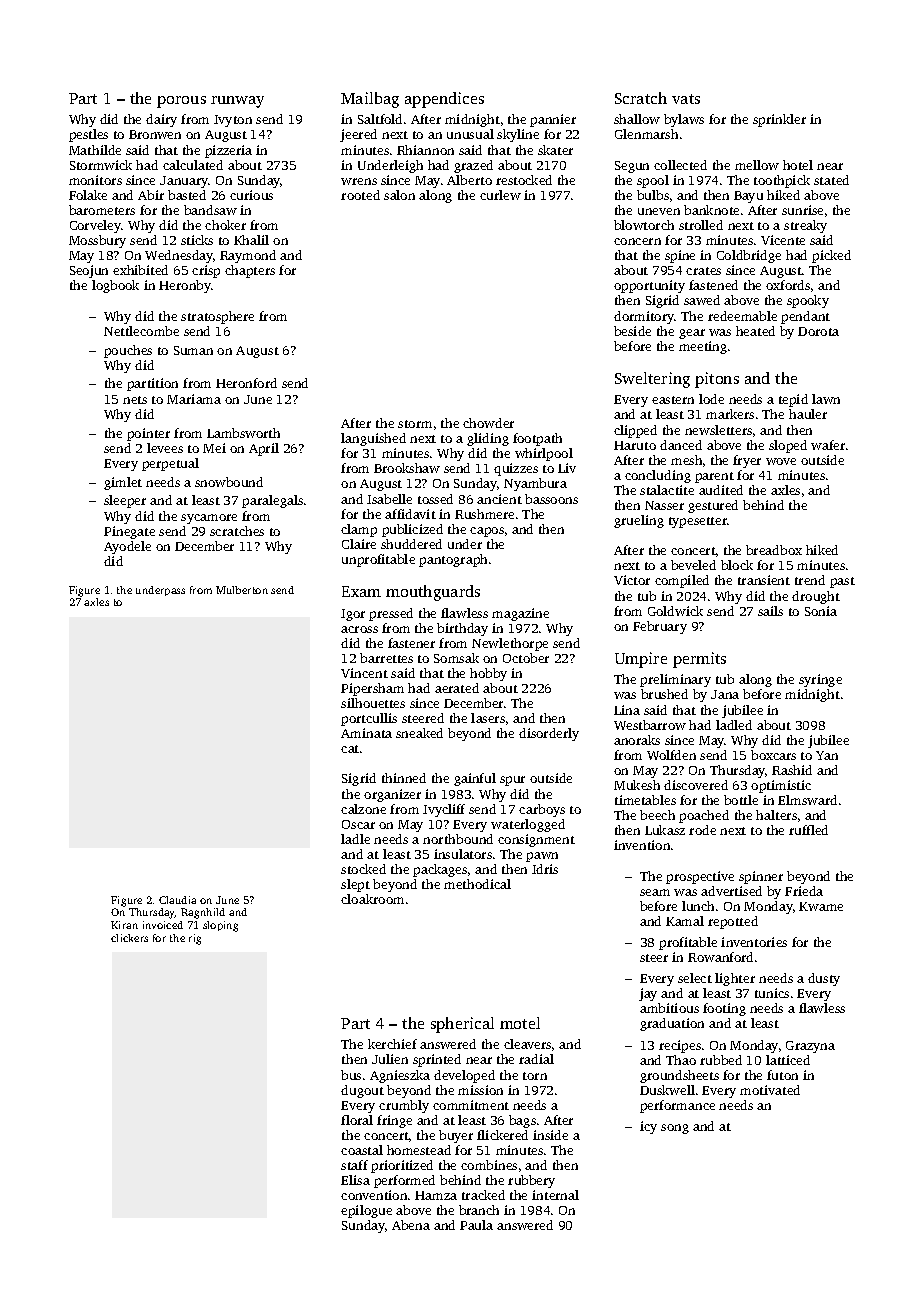  What do you see at coordinates (488, 718) in the image?
I see `lasers` at bounding box center [488, 718].
